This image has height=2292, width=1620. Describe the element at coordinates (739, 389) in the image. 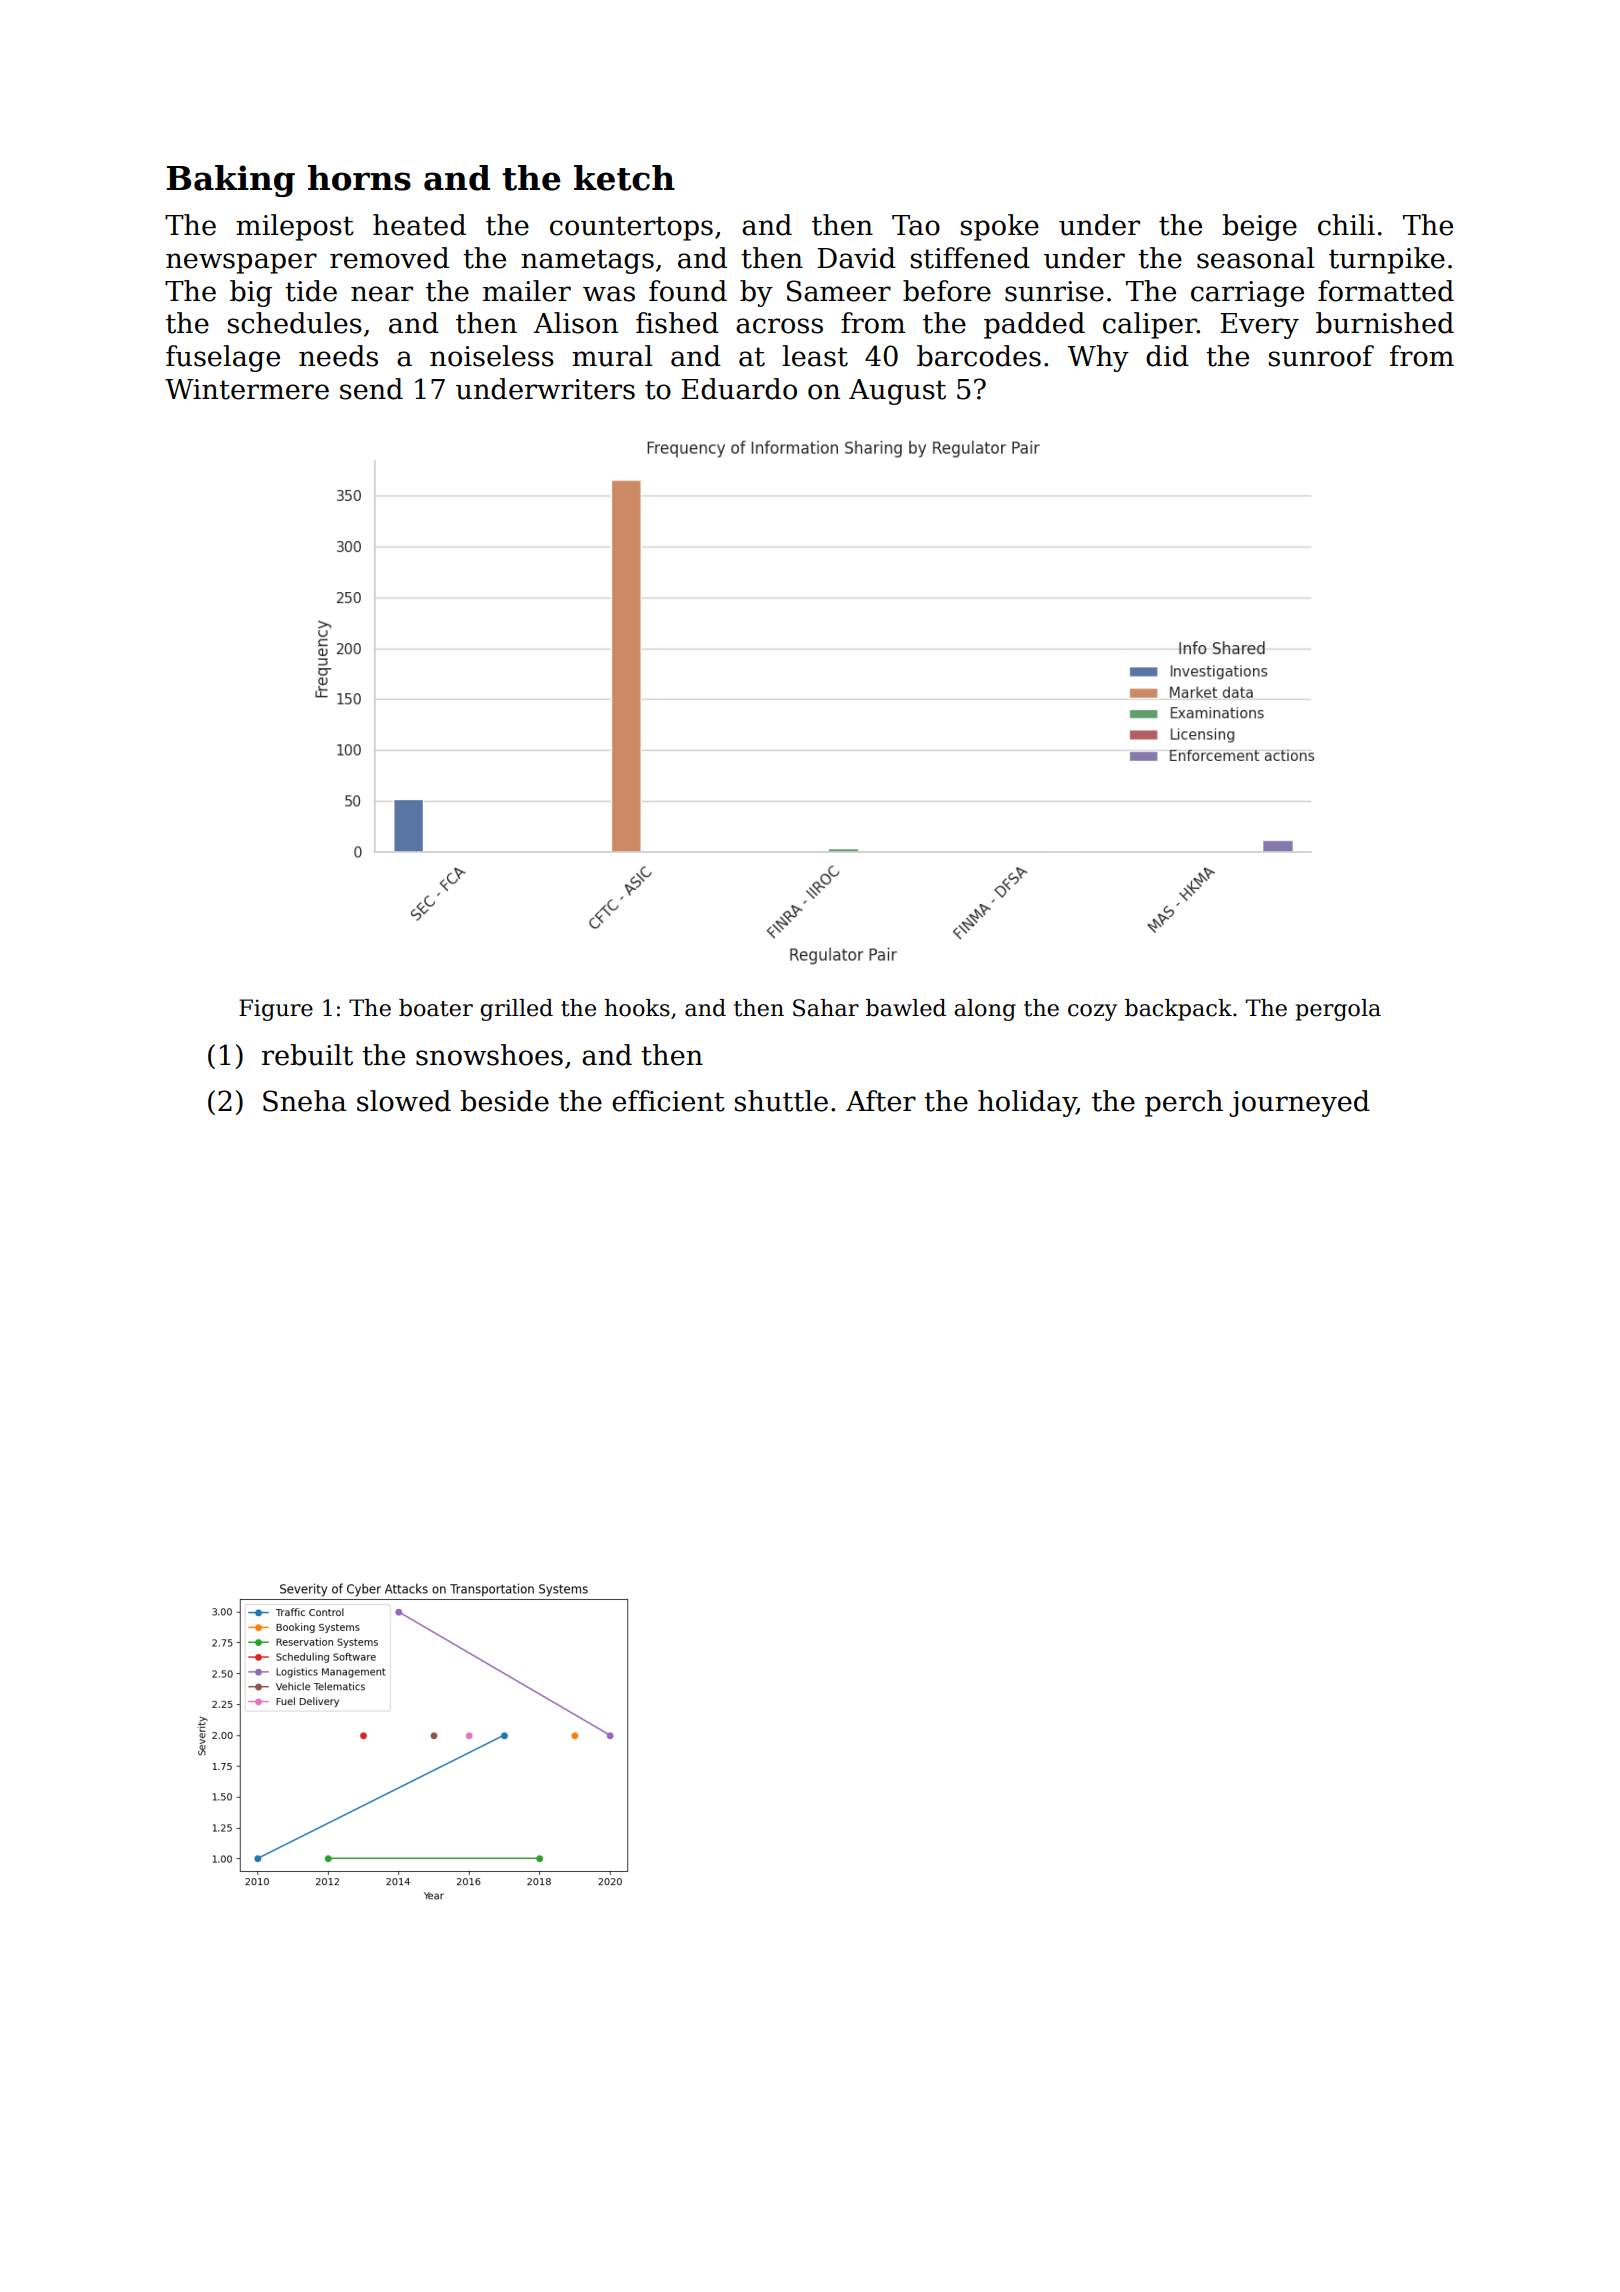

I see `Eduardo` at that location.
